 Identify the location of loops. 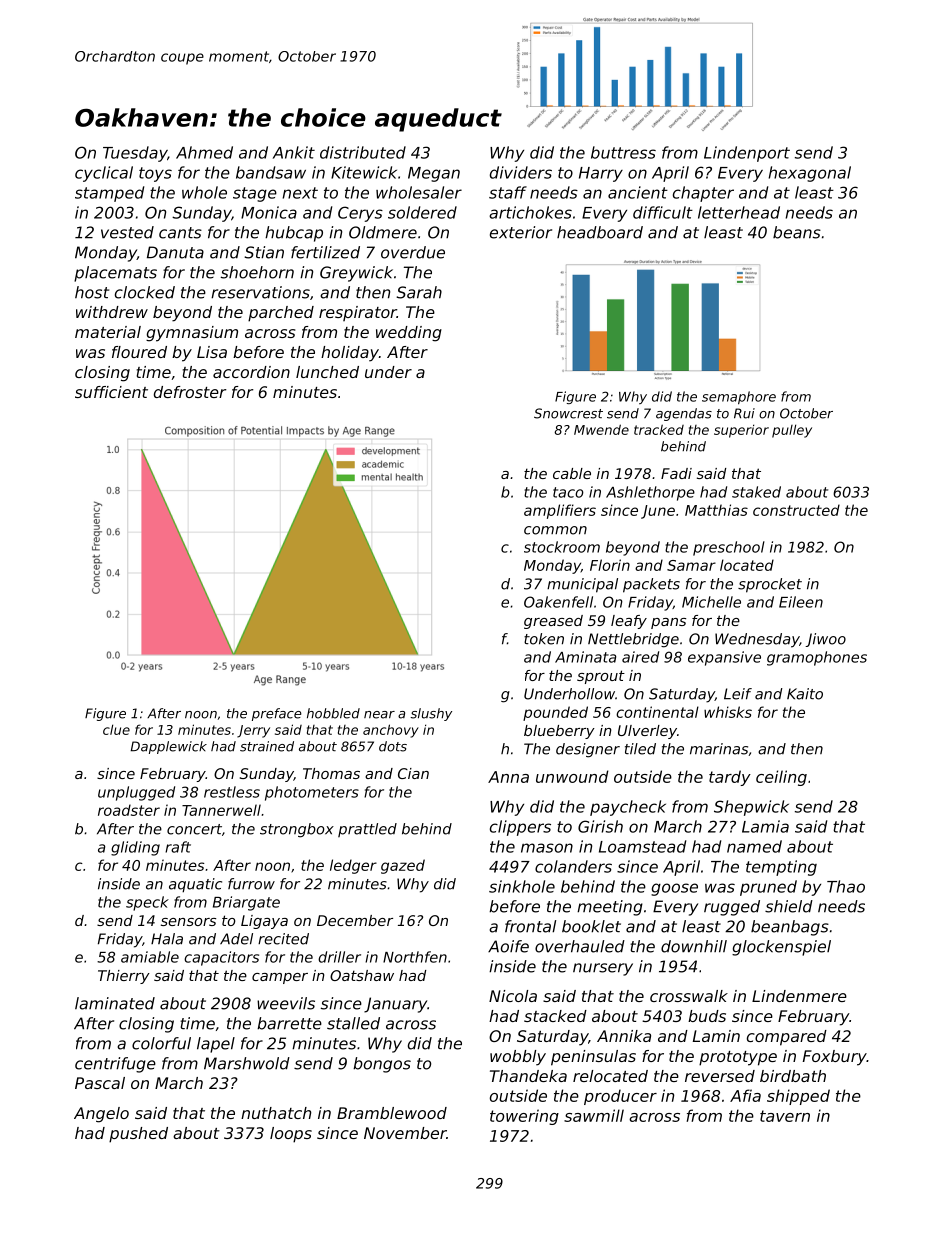
(291, 1135).
